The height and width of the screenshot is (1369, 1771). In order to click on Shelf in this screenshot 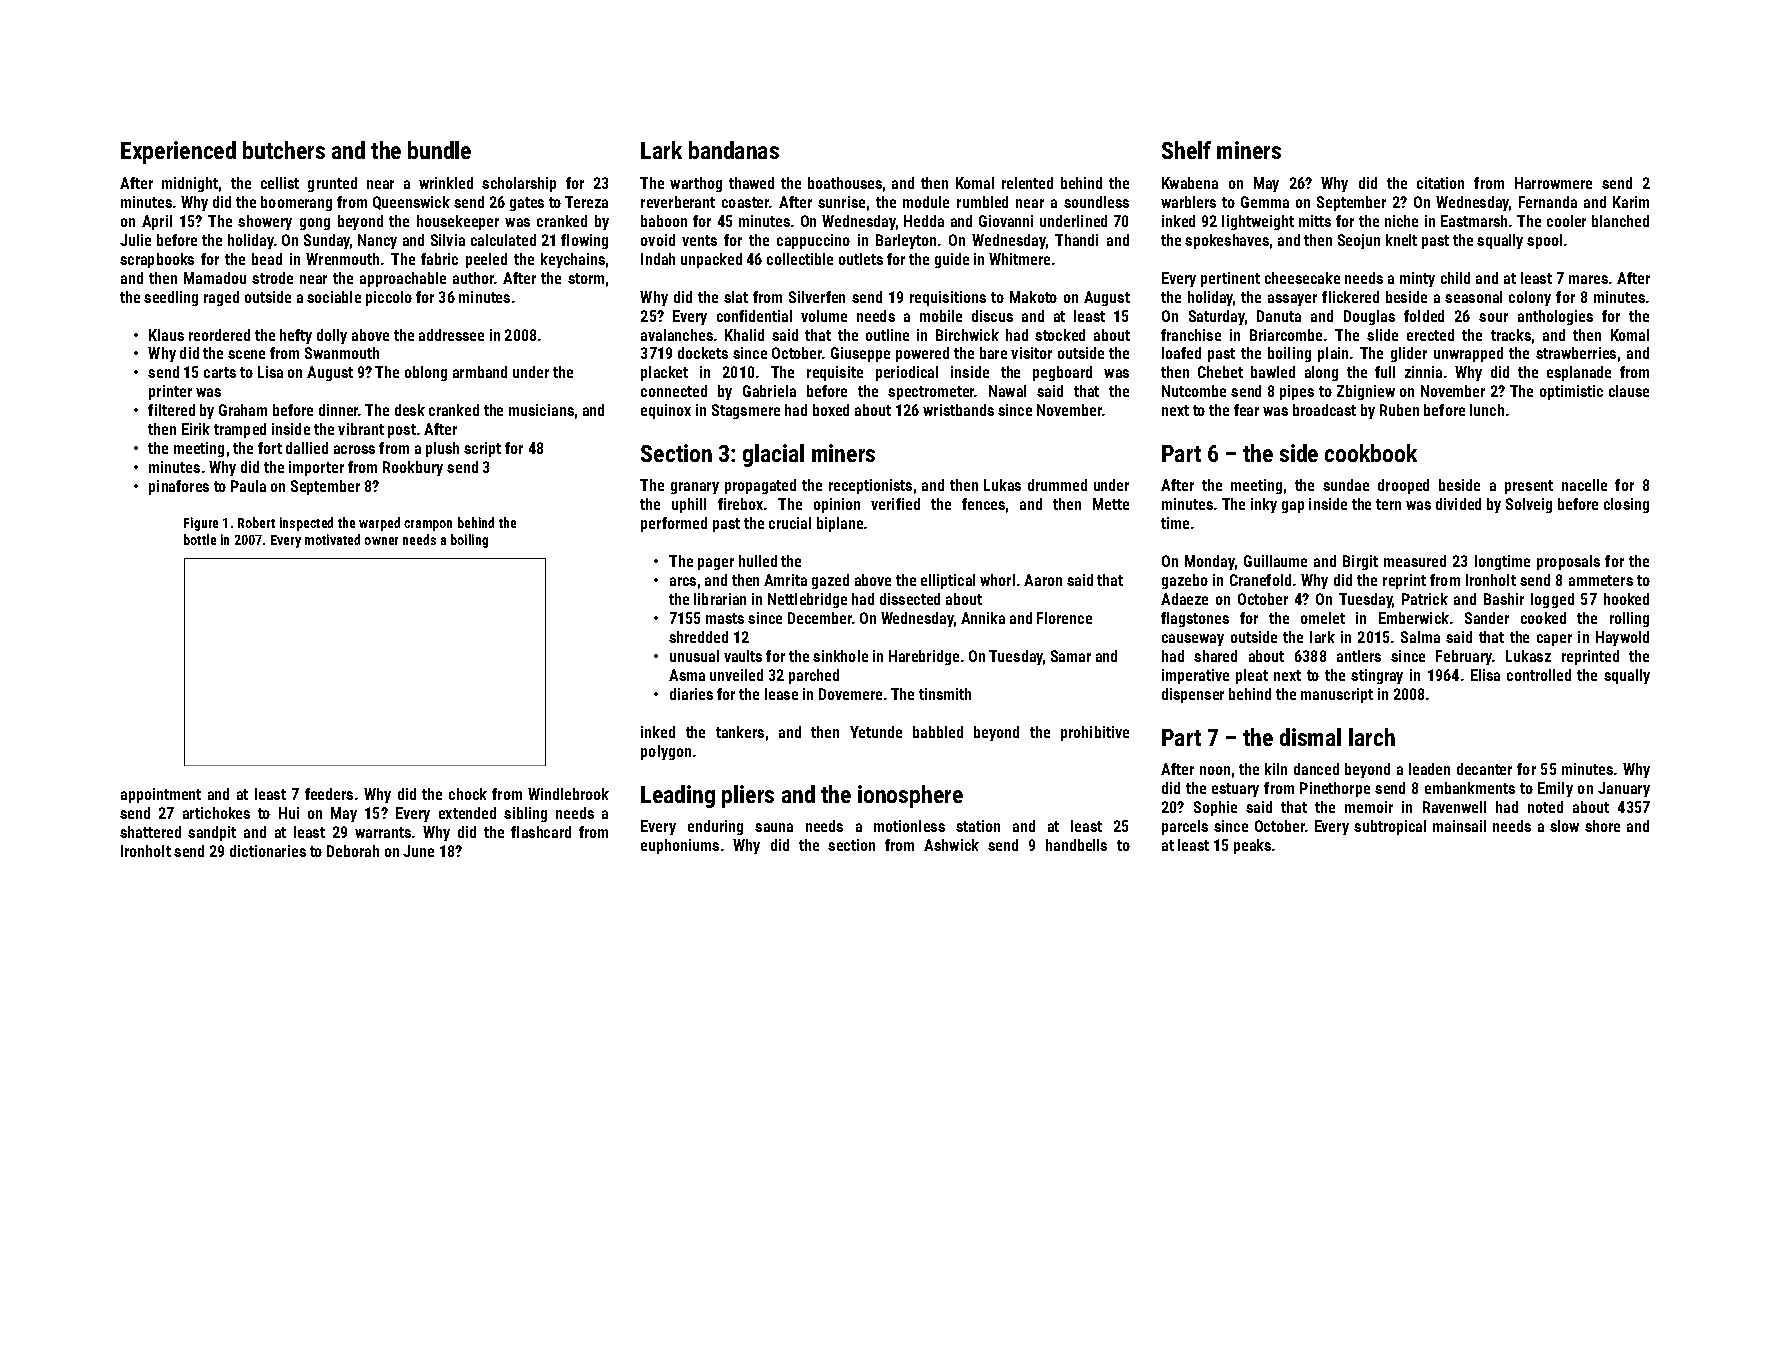, I will do `click(1186, 150)`.
